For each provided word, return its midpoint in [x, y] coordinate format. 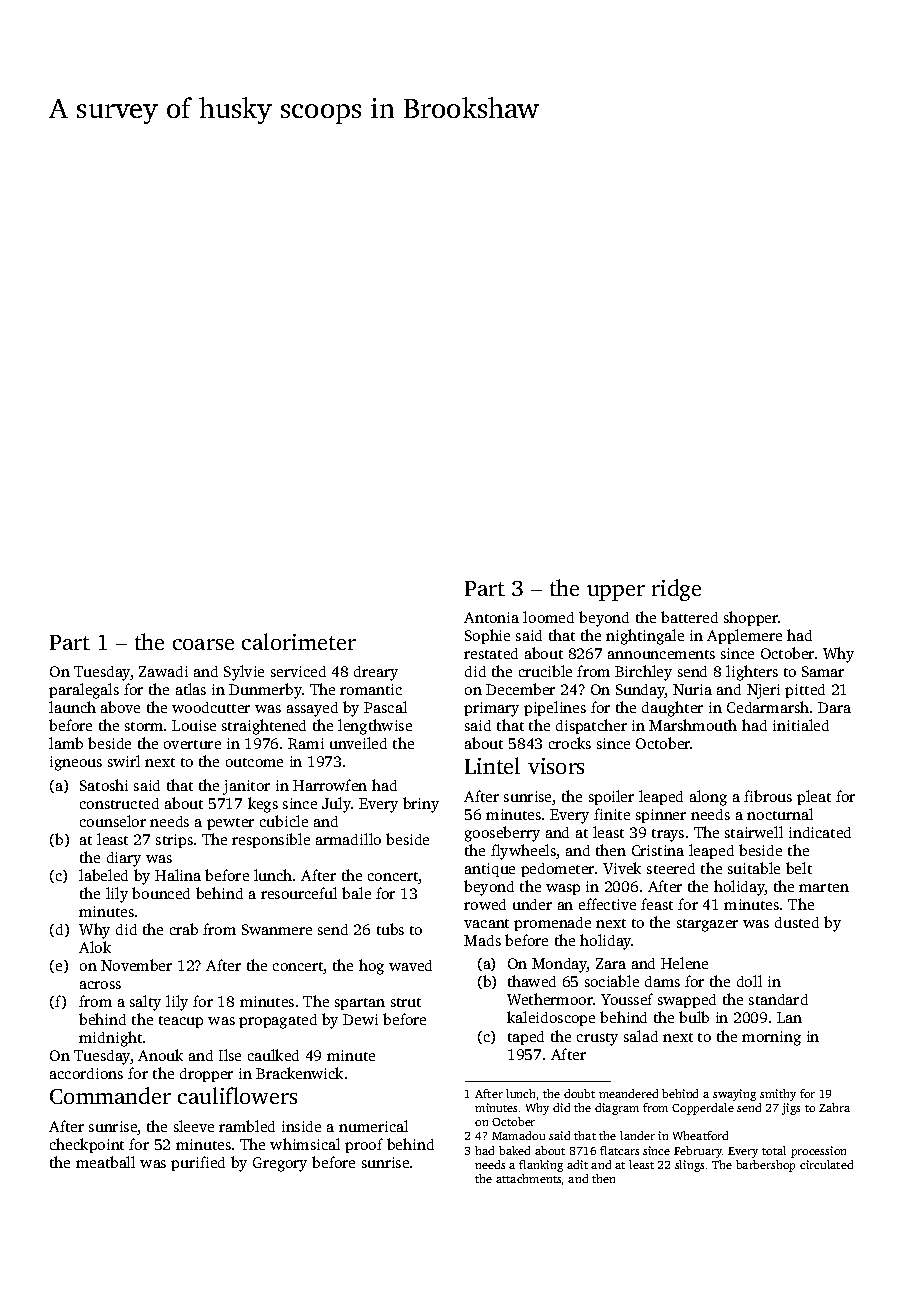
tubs [390, 929]
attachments [528, 1178]
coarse [203, 644]
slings [689, 1166]
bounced [161, 893]
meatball [105, 1162]
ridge [676, 590]
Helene [684, 963]
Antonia [491, 617]
